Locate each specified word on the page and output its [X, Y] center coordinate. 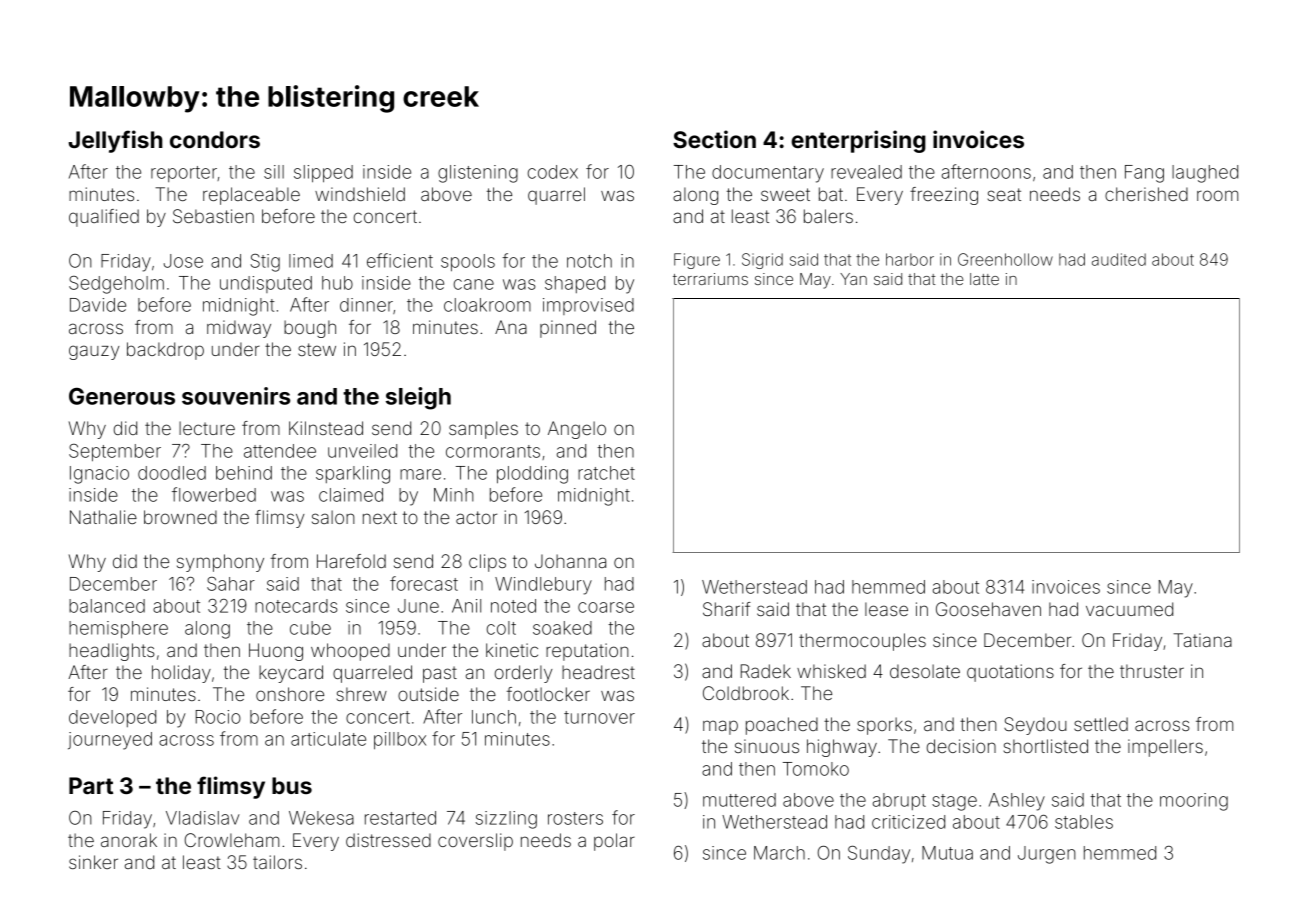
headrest [598, 672]
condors [215, 139]
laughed [1205, 174]
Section [714, 139]
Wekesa [321, 818]
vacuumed [1129, 609]
